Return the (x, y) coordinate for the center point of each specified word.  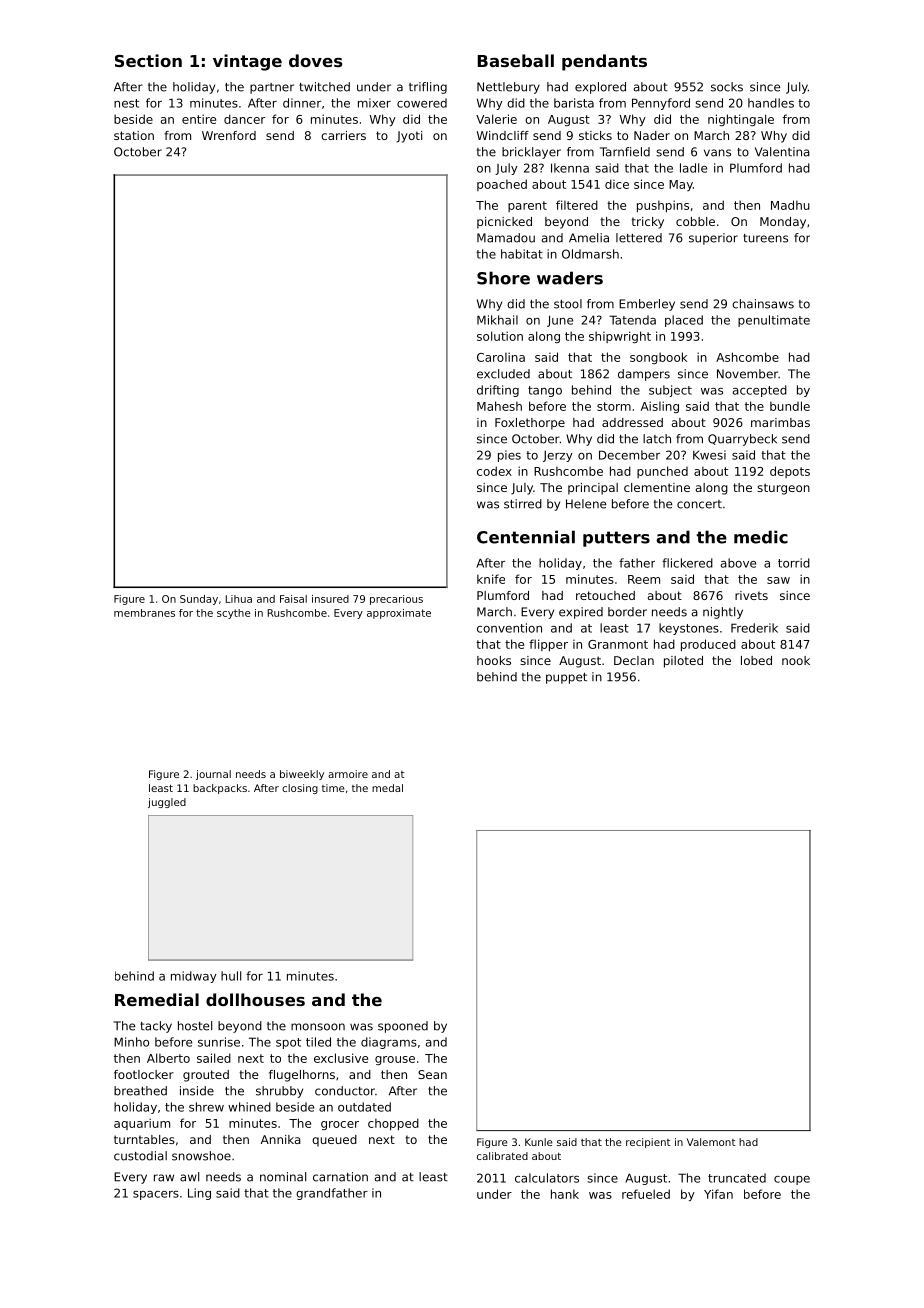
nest (126, 103)
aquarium (142, 1124)
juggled (167, 803)
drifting (498, 391)
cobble (695, 221)
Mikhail (497, 320)
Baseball (516, 60)
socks (727, 87)
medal (387, 788)
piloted (683, 662)
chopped (393, 1124)
